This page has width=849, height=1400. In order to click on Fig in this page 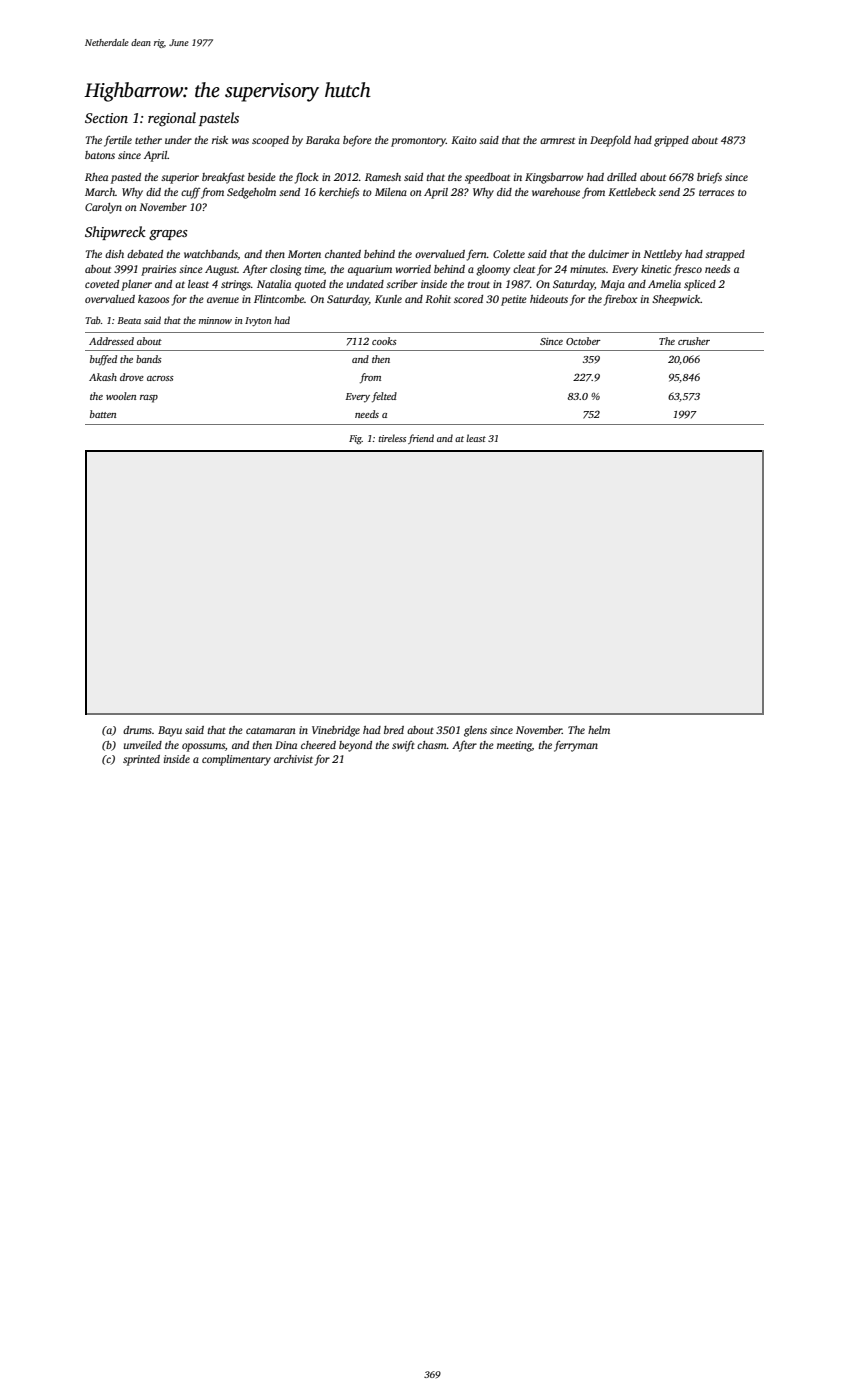, I will do `click(355, 440)`.
